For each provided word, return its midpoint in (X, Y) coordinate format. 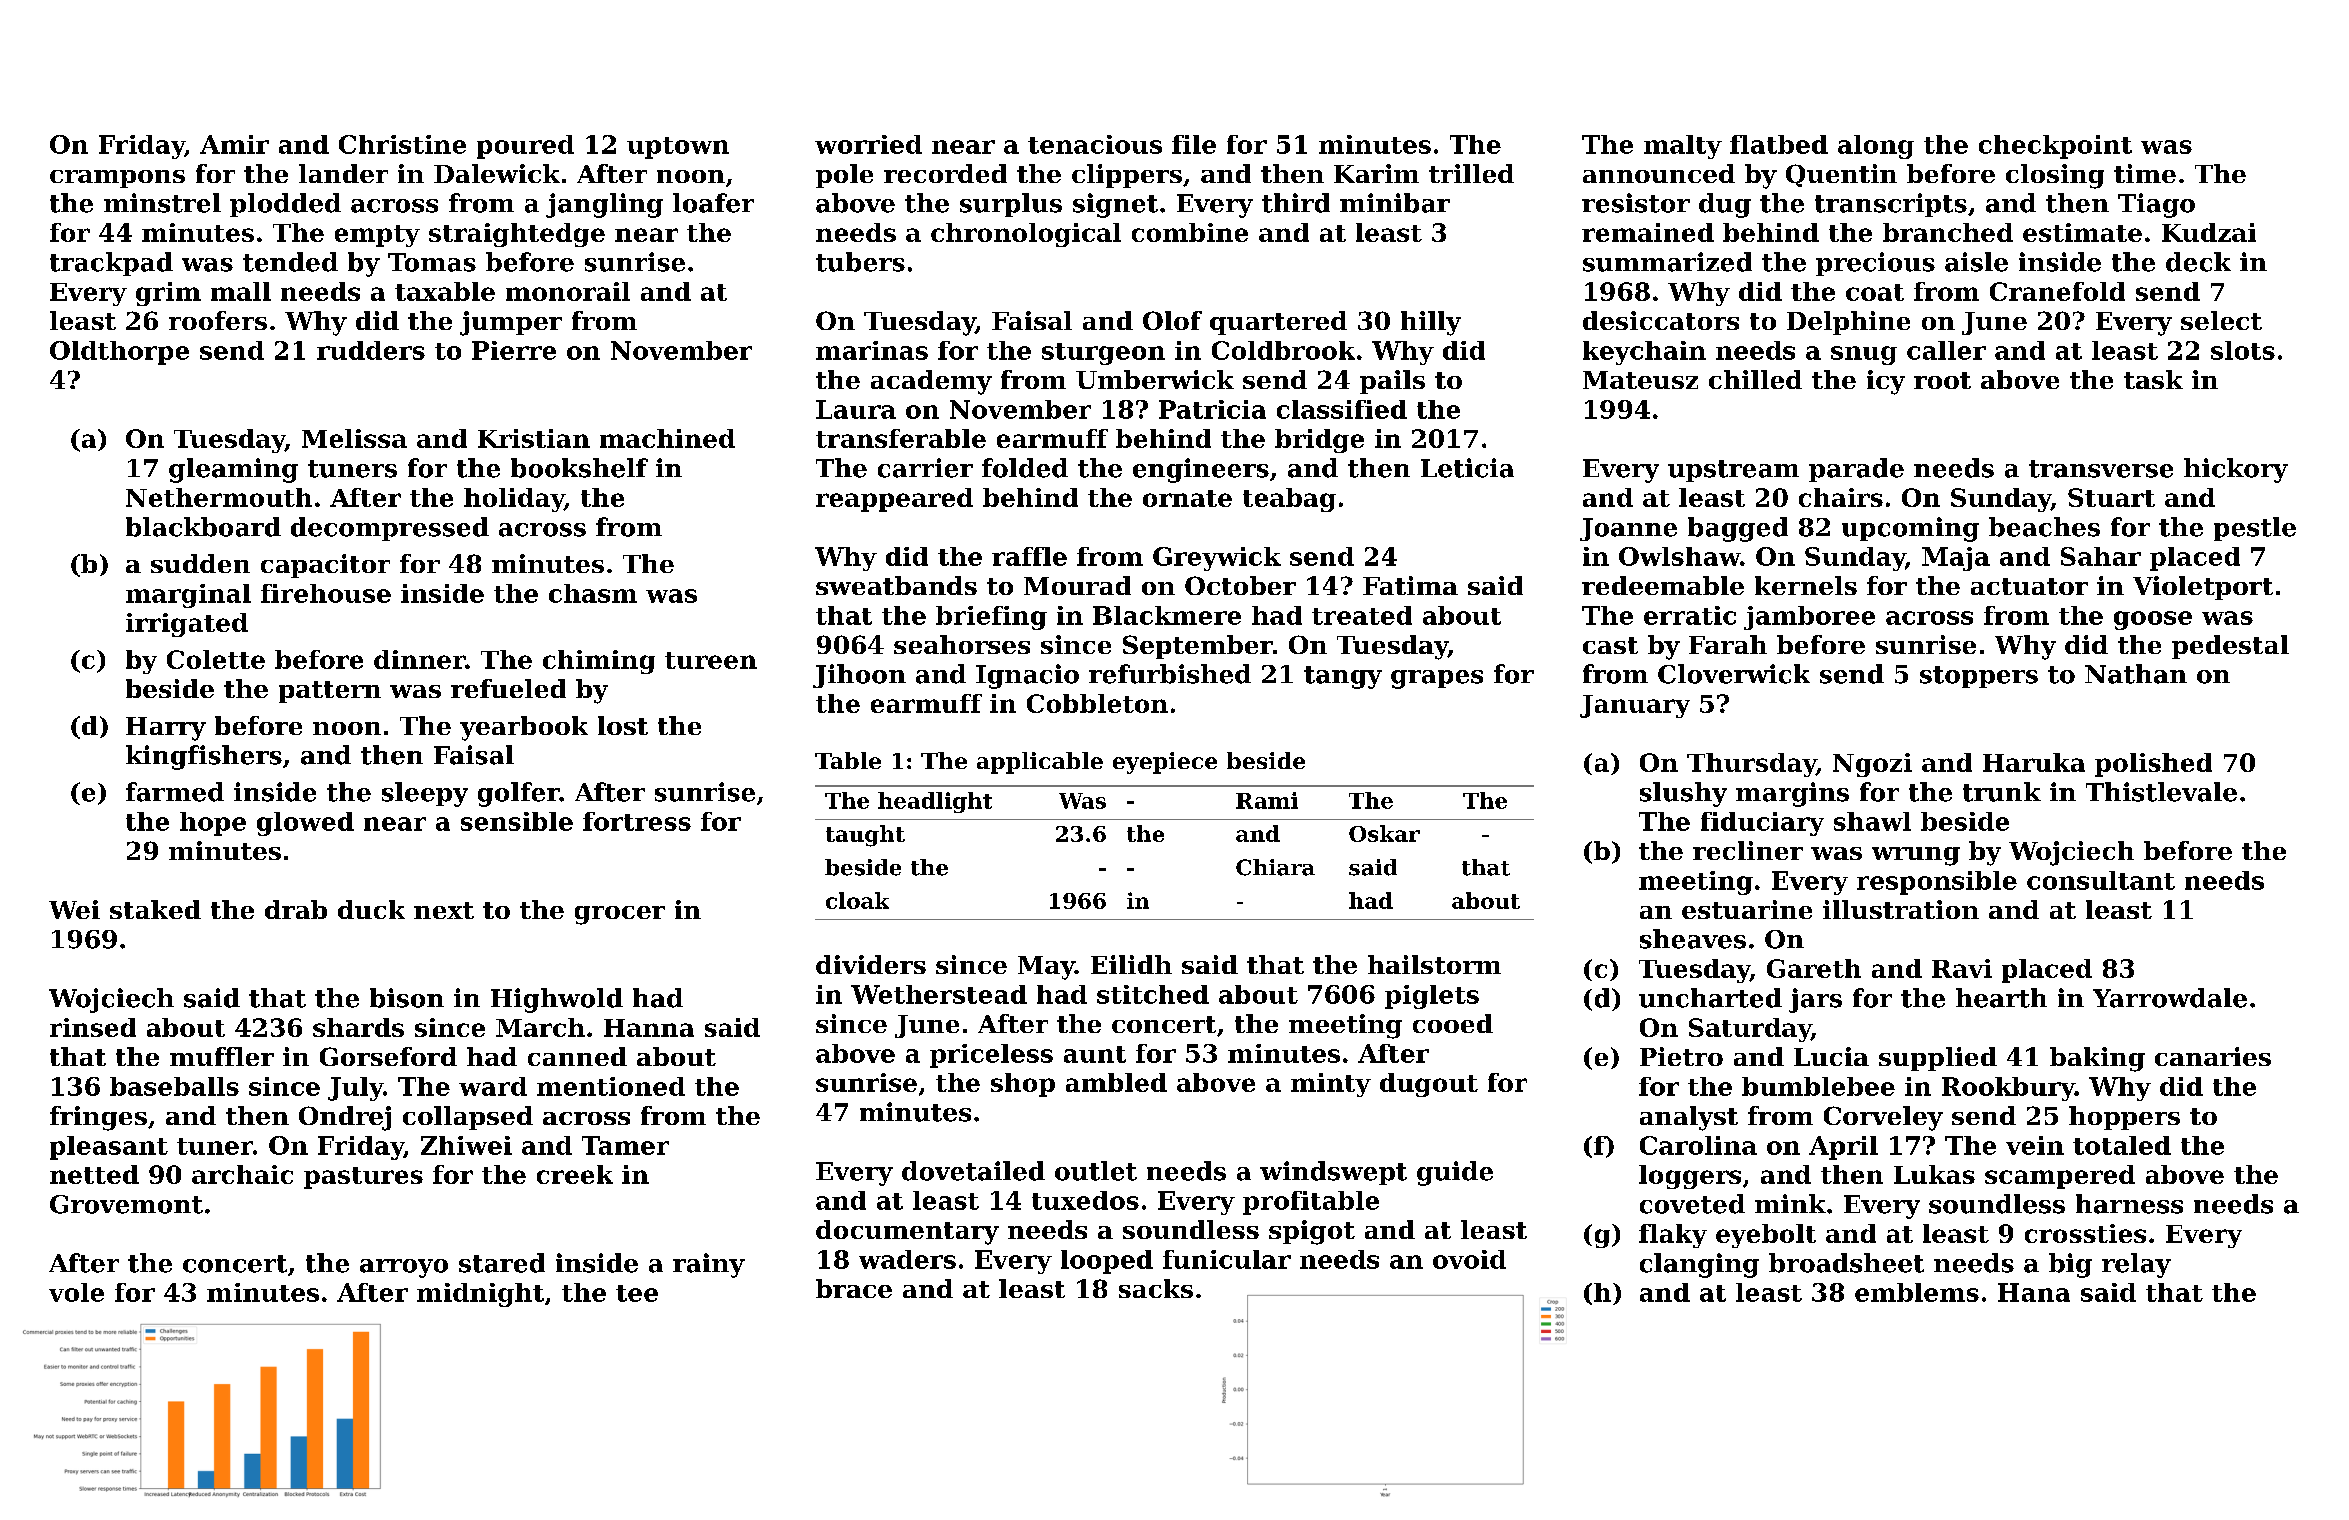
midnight (480, 1295)
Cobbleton (1097, 703)
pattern (330, 692)
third (1296, 203)
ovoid (1469, 1259)
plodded (285, 205)
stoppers (1979, 677)
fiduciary (1762, 824)
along (1876, 147)
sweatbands (896, 585)
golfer (519, 794)
